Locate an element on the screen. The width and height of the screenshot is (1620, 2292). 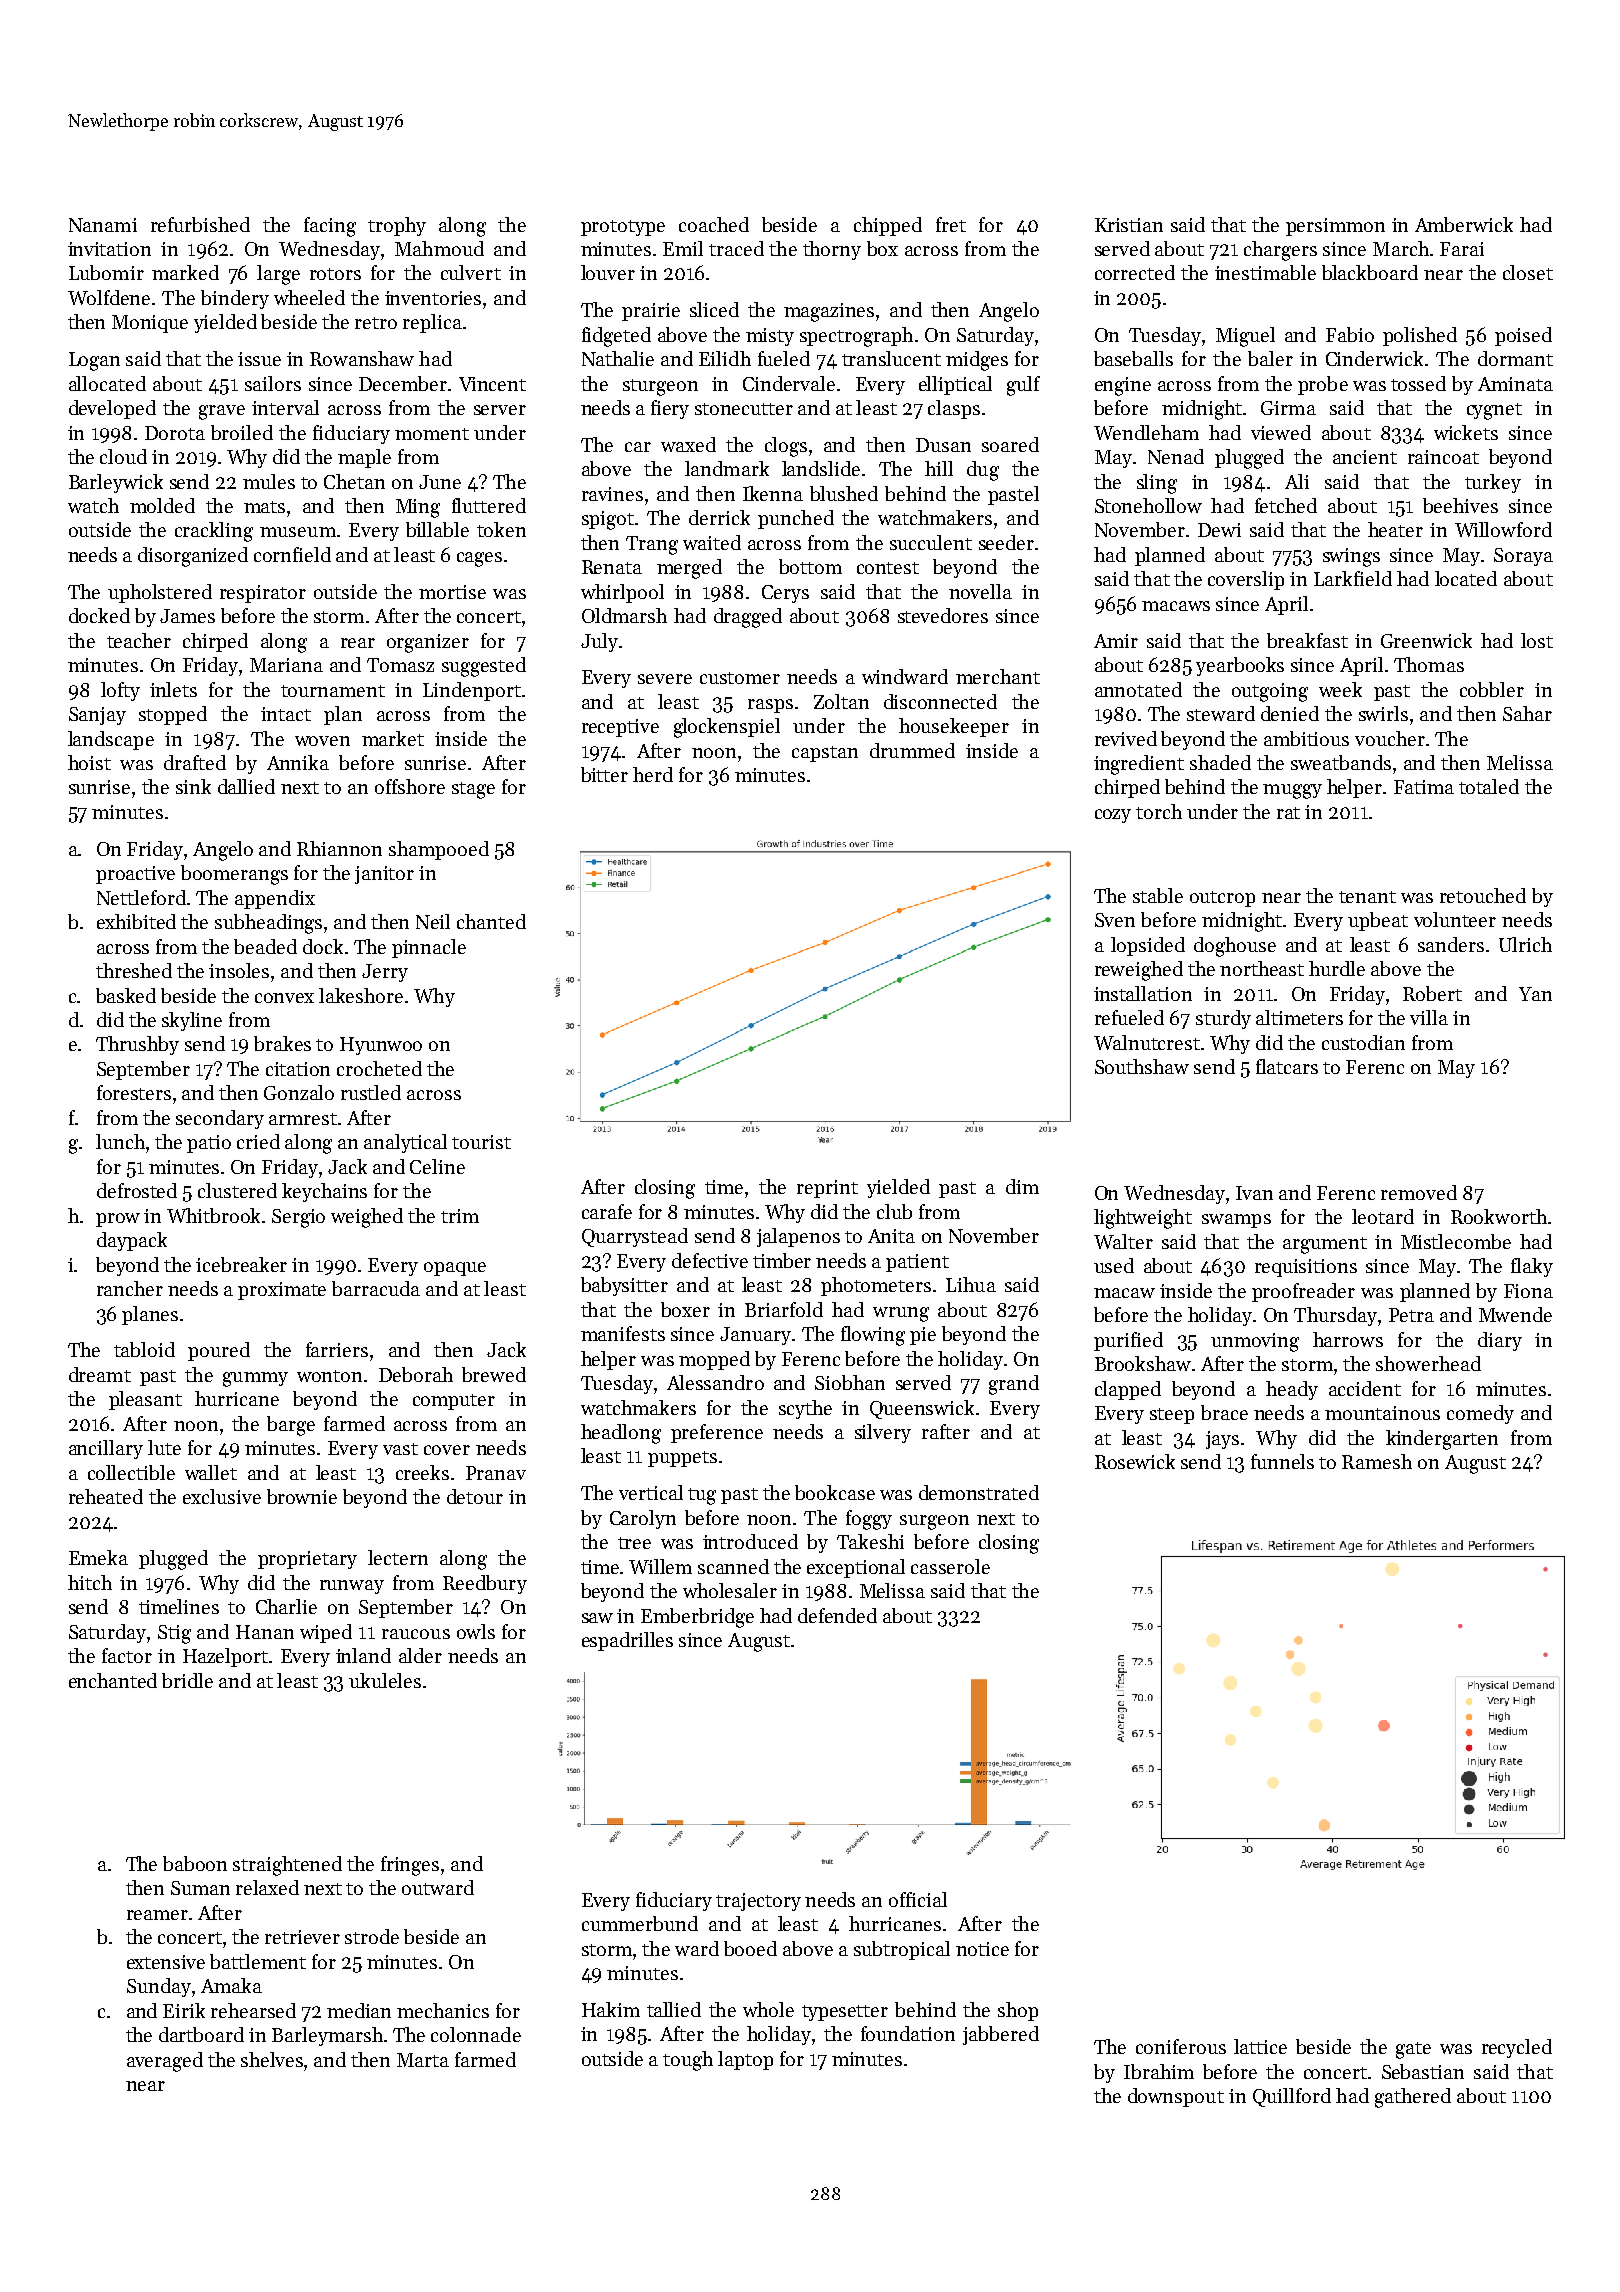
prototype is located at coordinates (623, 228).
